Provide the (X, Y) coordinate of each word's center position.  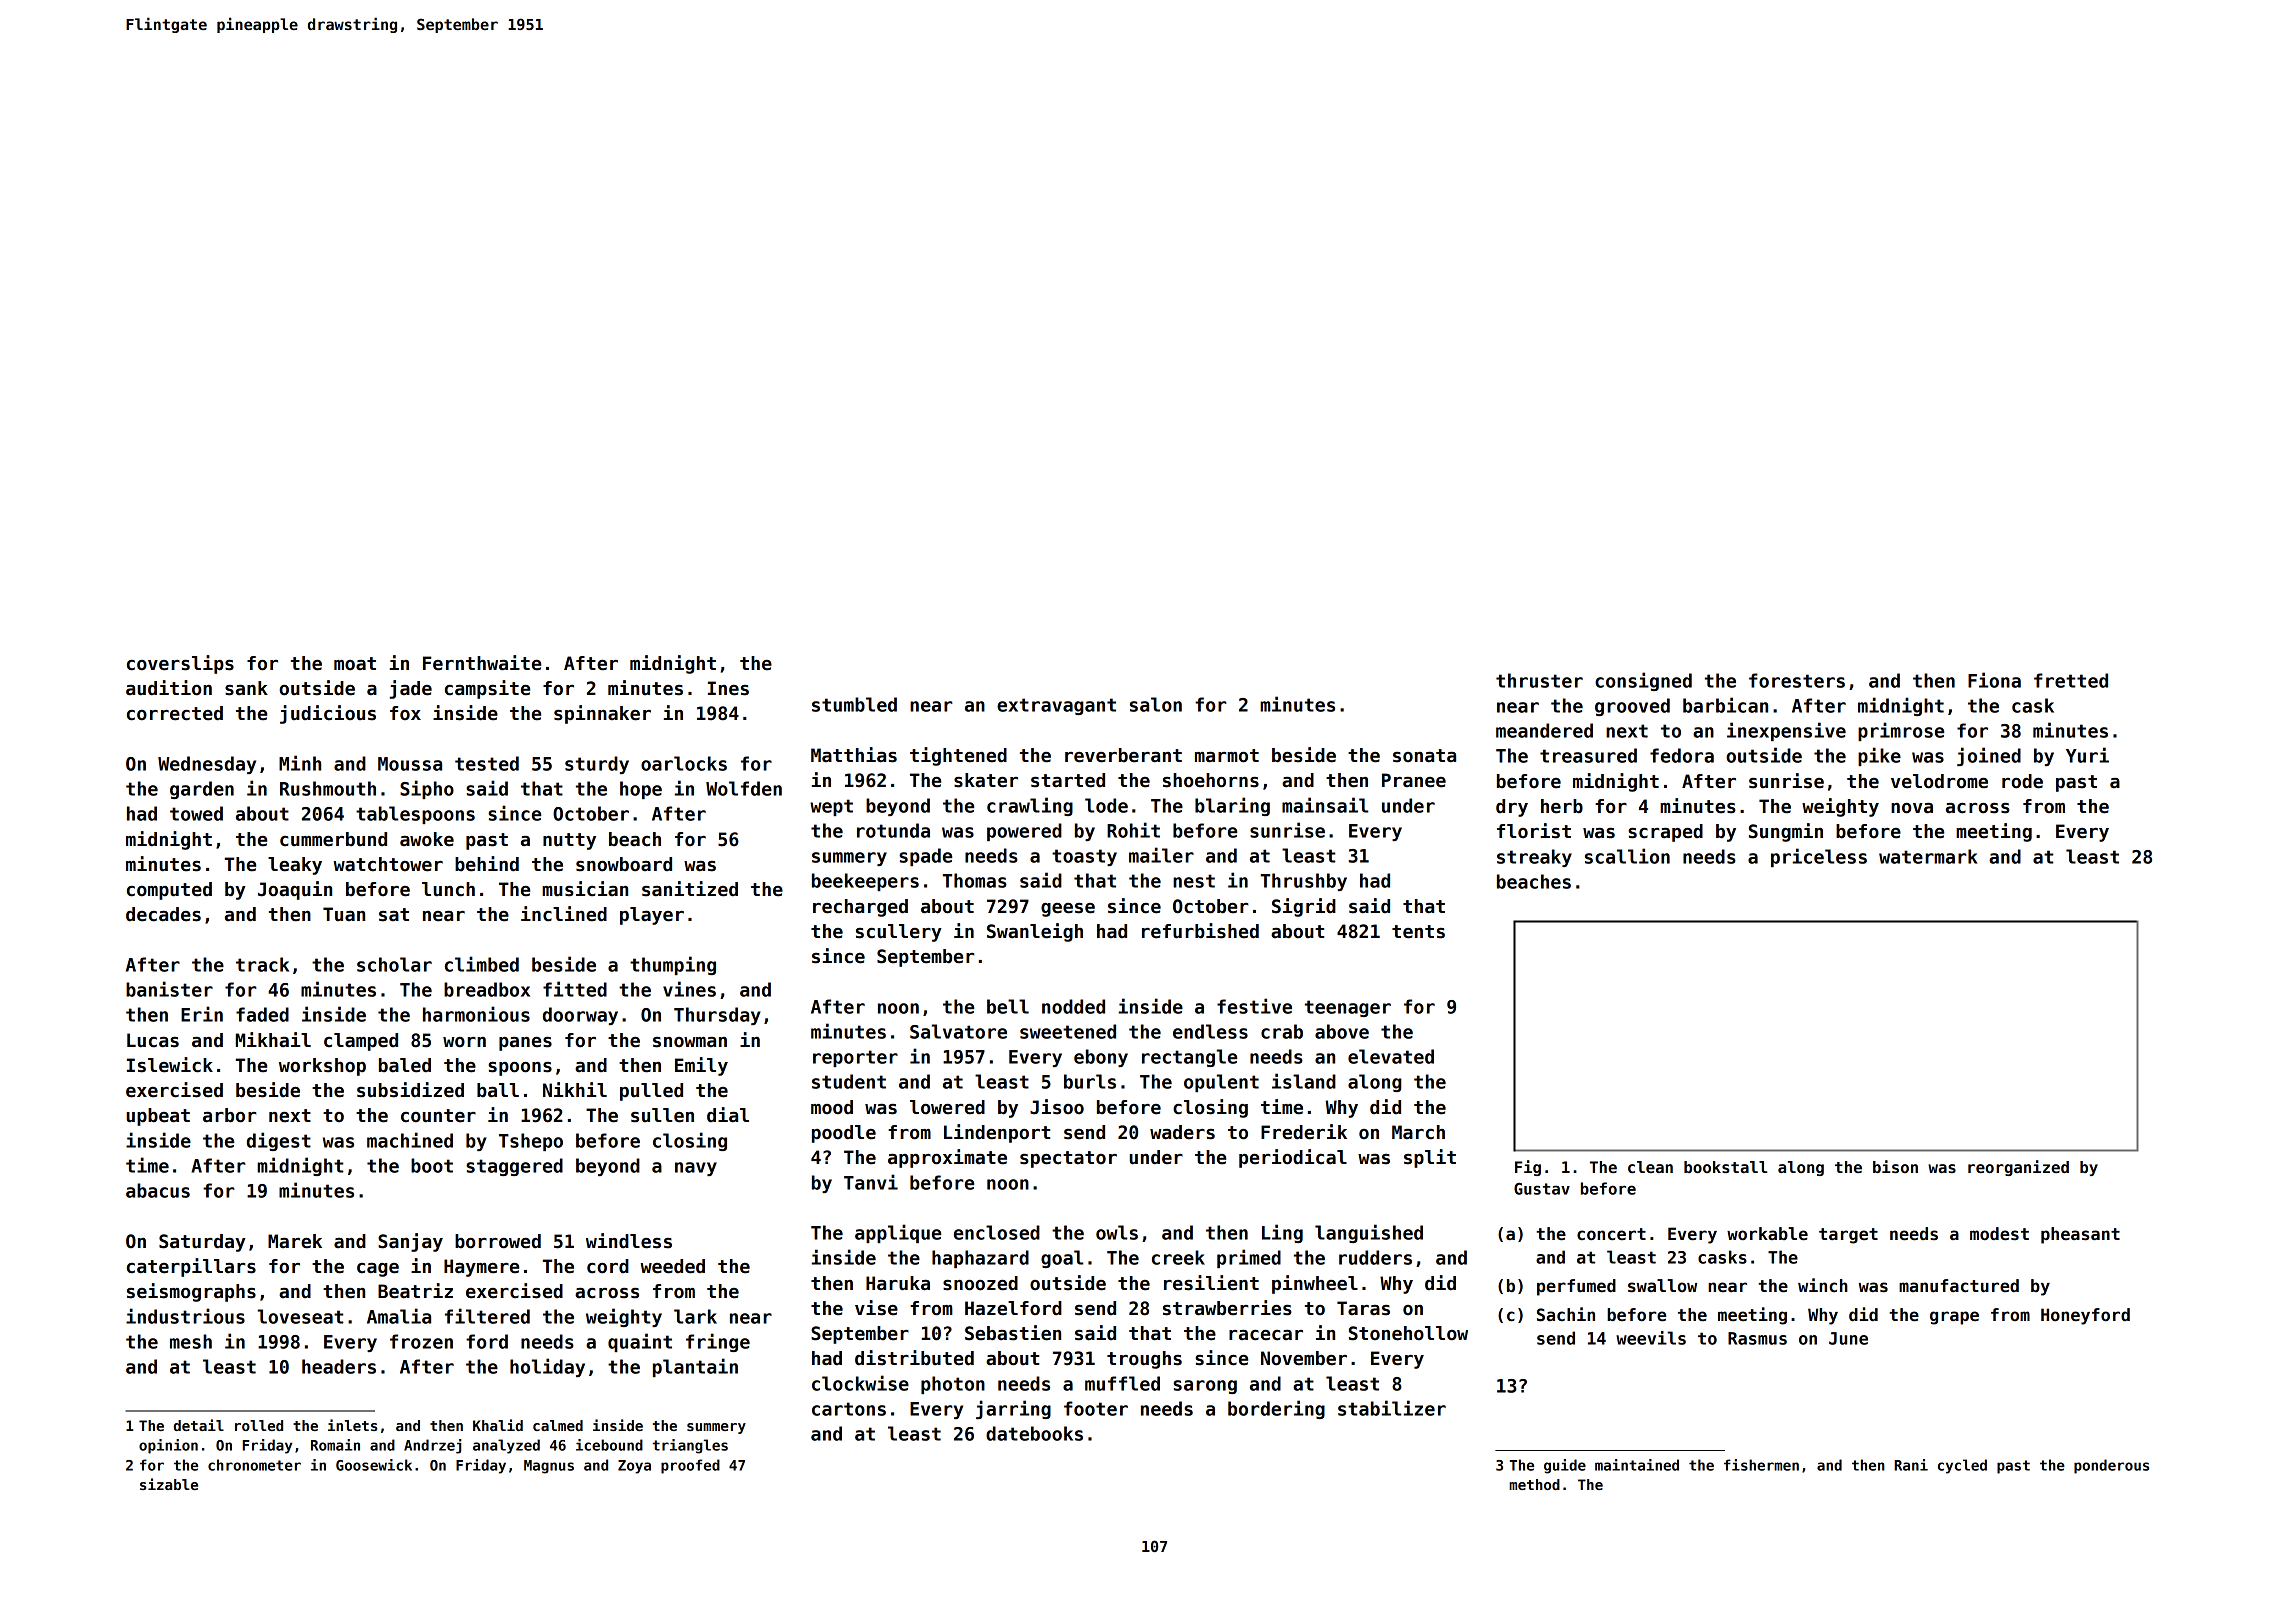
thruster (1539, 680)
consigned (1643, 681)
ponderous (2111, 1466)
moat (355, 664)
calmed (558, 1425)
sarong (1205, 1387)
